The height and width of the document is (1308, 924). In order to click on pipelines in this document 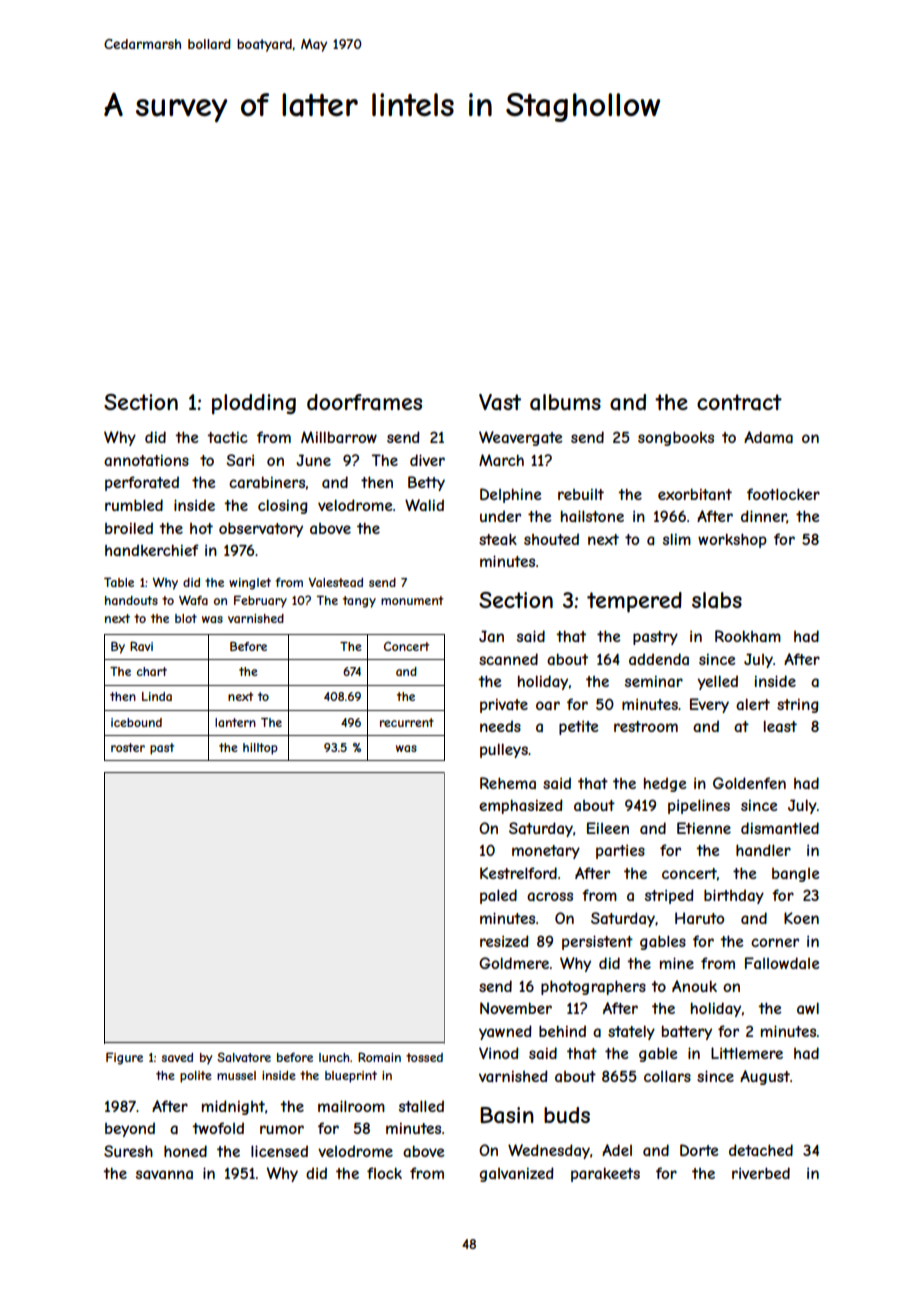, I will do `click(699, 806)`.
